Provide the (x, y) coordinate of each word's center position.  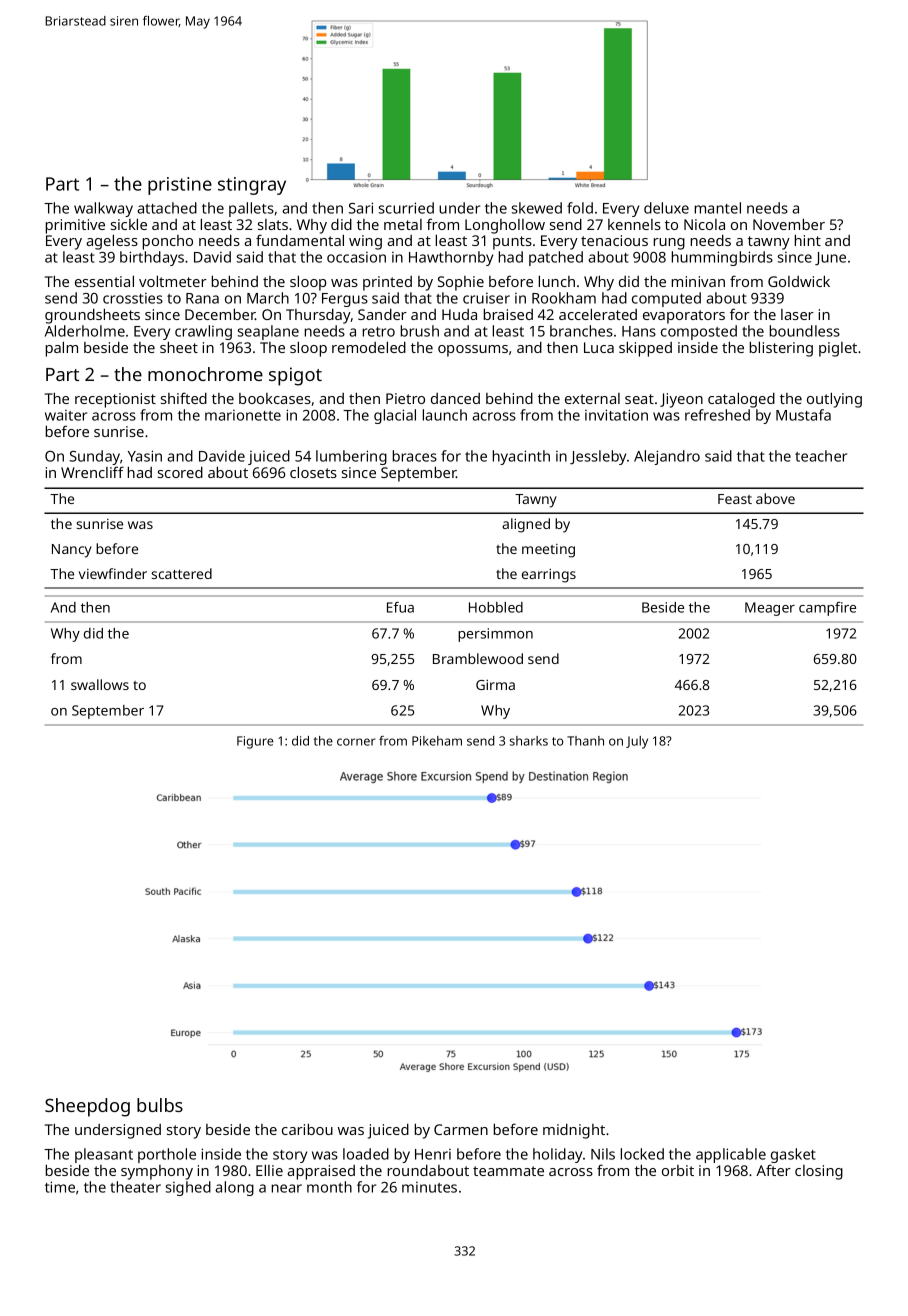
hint (808, 240)
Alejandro (667, 457)
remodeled (369, 347)
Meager (770, 609)
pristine (180, 186)
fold (580, 208)
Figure (255, 742)
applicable (731, 1155)
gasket (793, 1155)
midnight (574, 1131)
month (329, 1187)
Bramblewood (478, 658)
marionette (243, 415)
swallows (100, 684)
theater (135, 1187)
